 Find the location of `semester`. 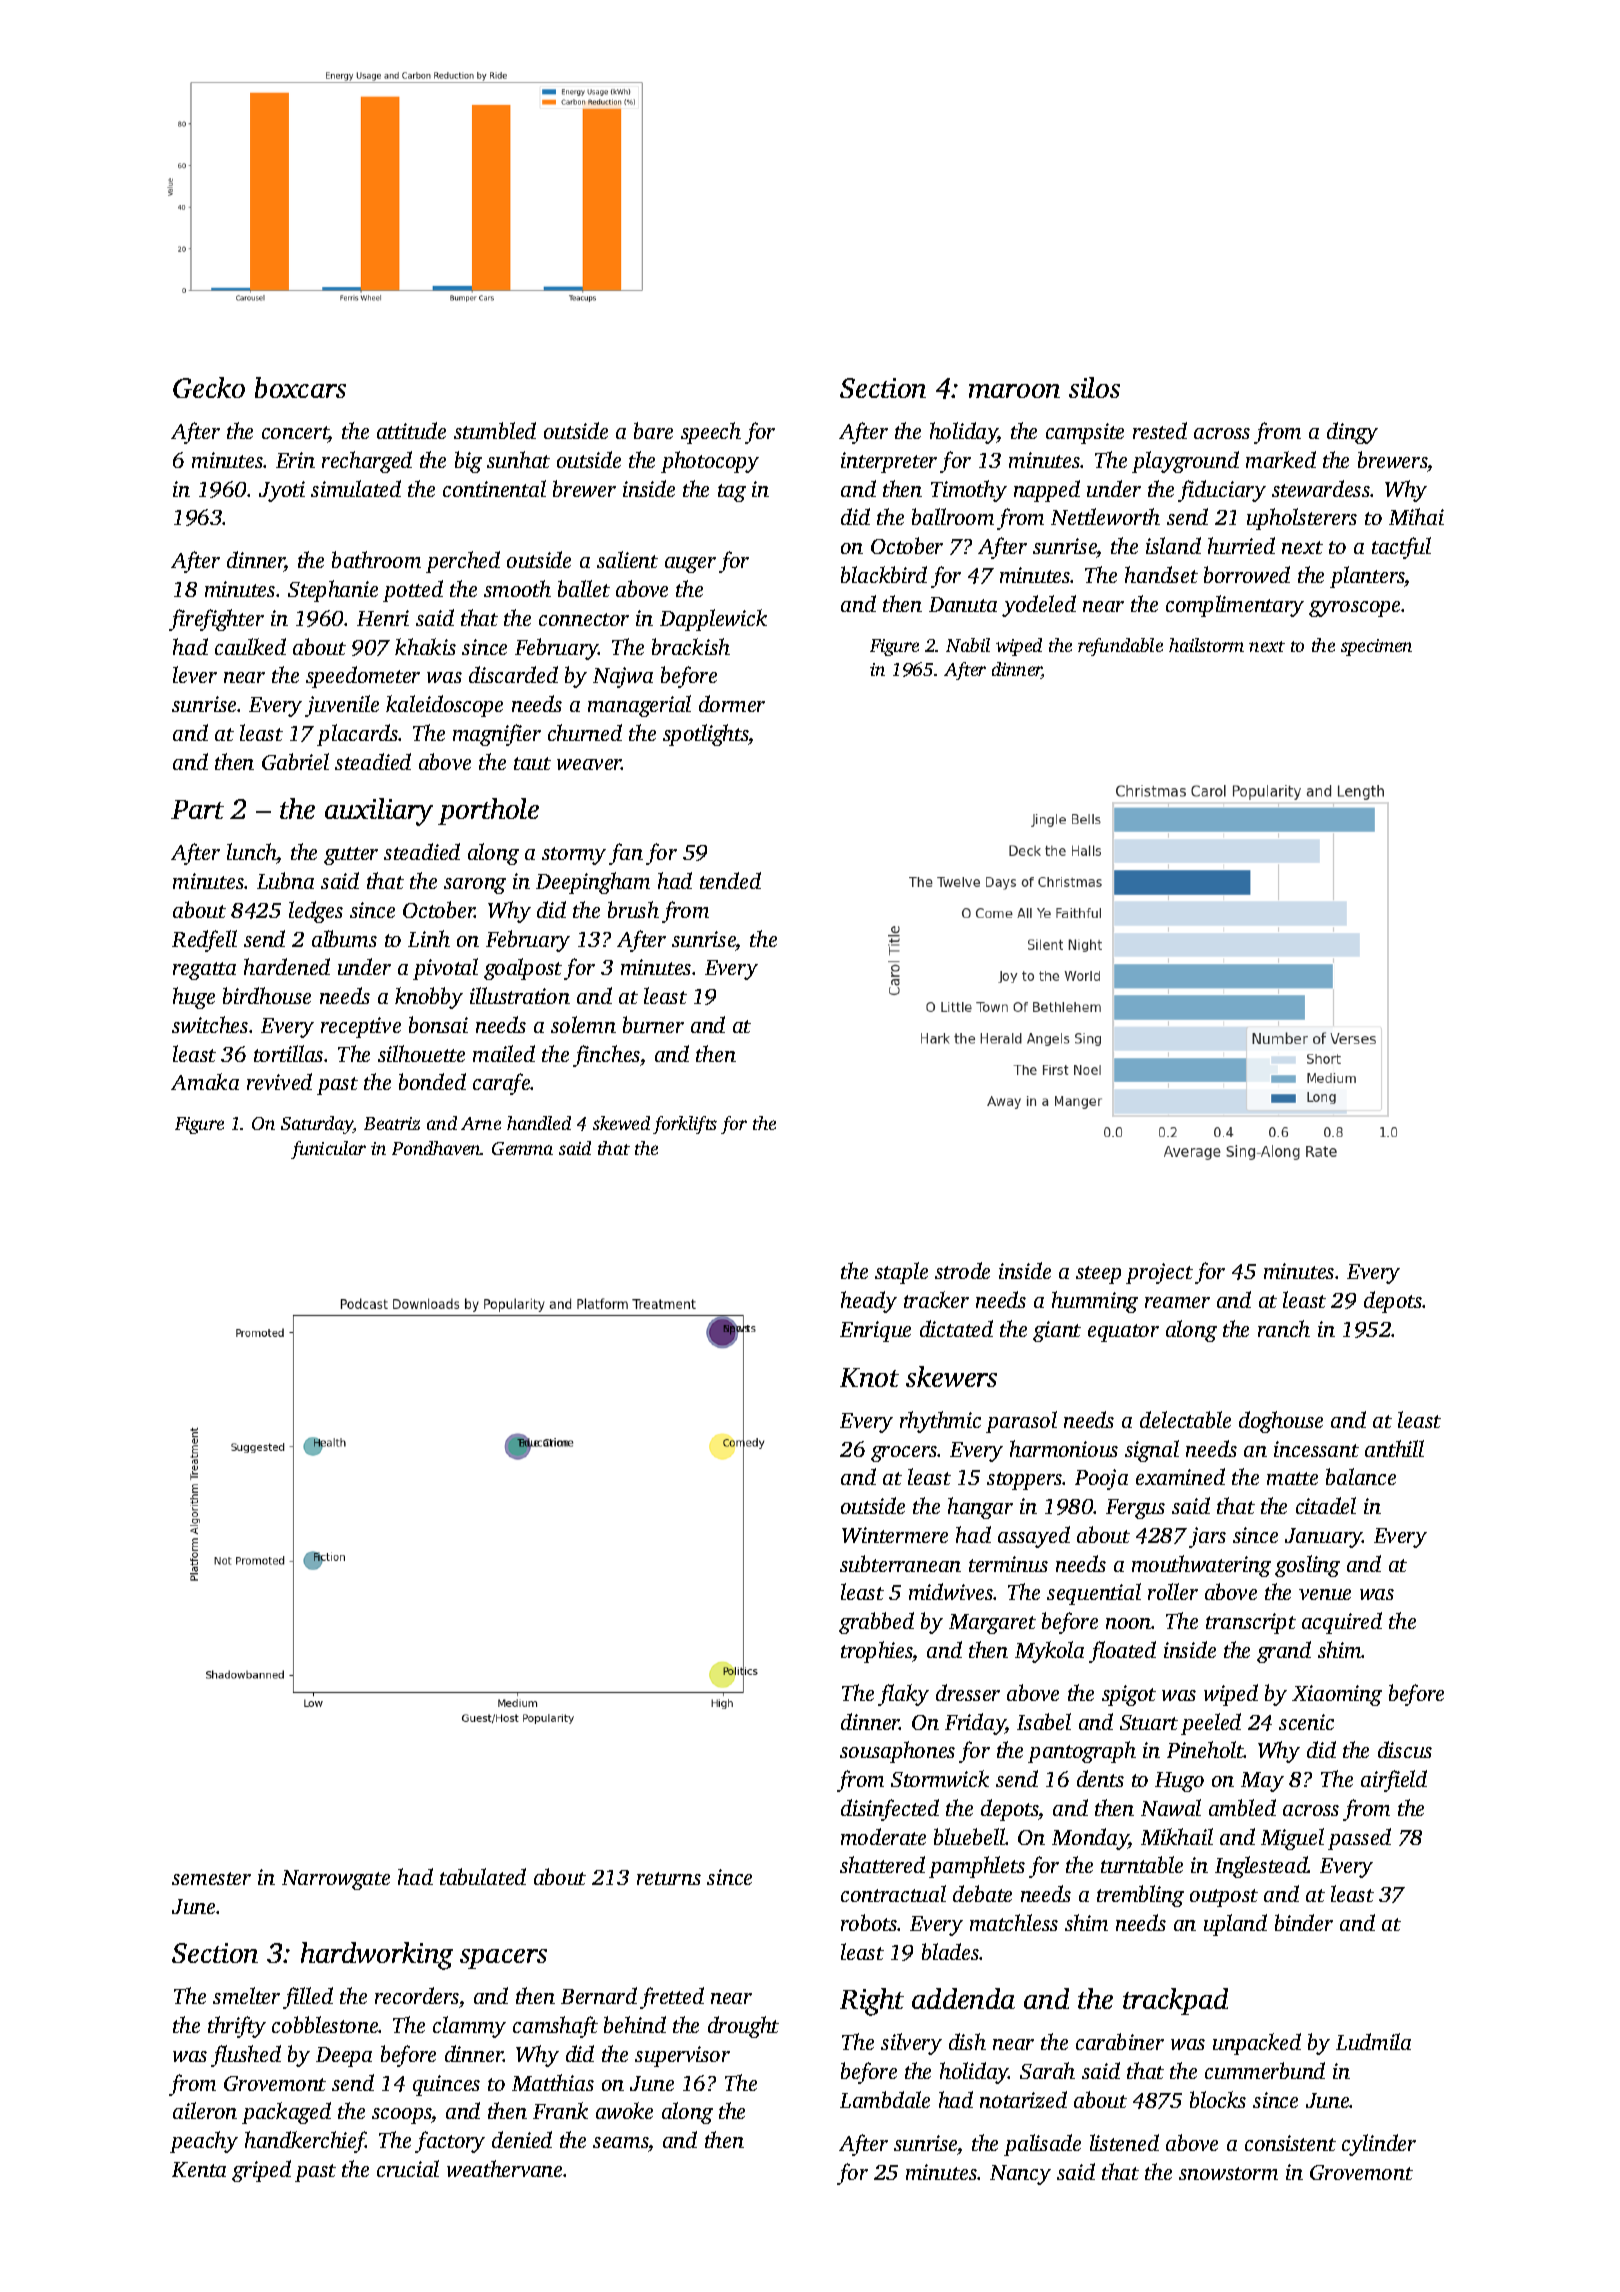

semester is located at coordinates (211, 1878).
